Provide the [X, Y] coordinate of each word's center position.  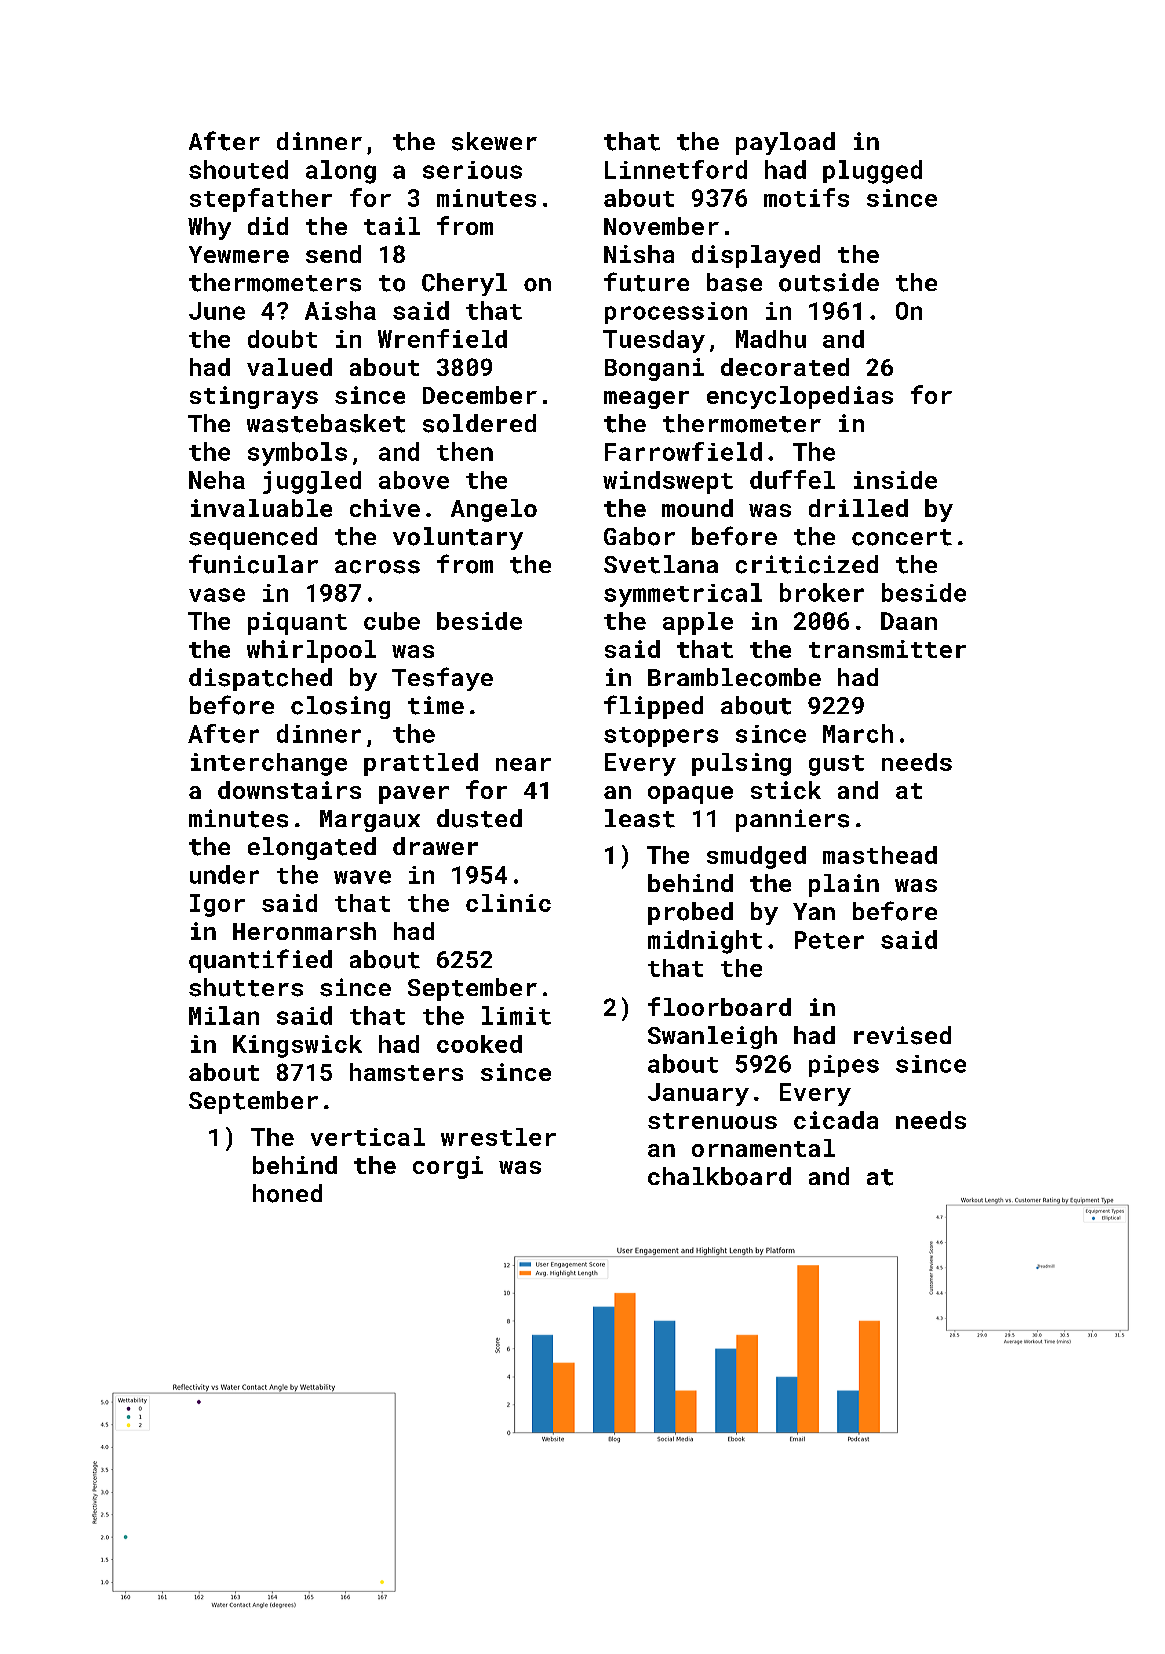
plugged [872, 172]
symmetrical [683, 595]
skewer [494, 141]
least [640, 818]
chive [385, 508]
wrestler [498, 1137]
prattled [421, 764]
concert [902, 537]
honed [287, 1193]
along [341, 172]
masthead [880, 855]
